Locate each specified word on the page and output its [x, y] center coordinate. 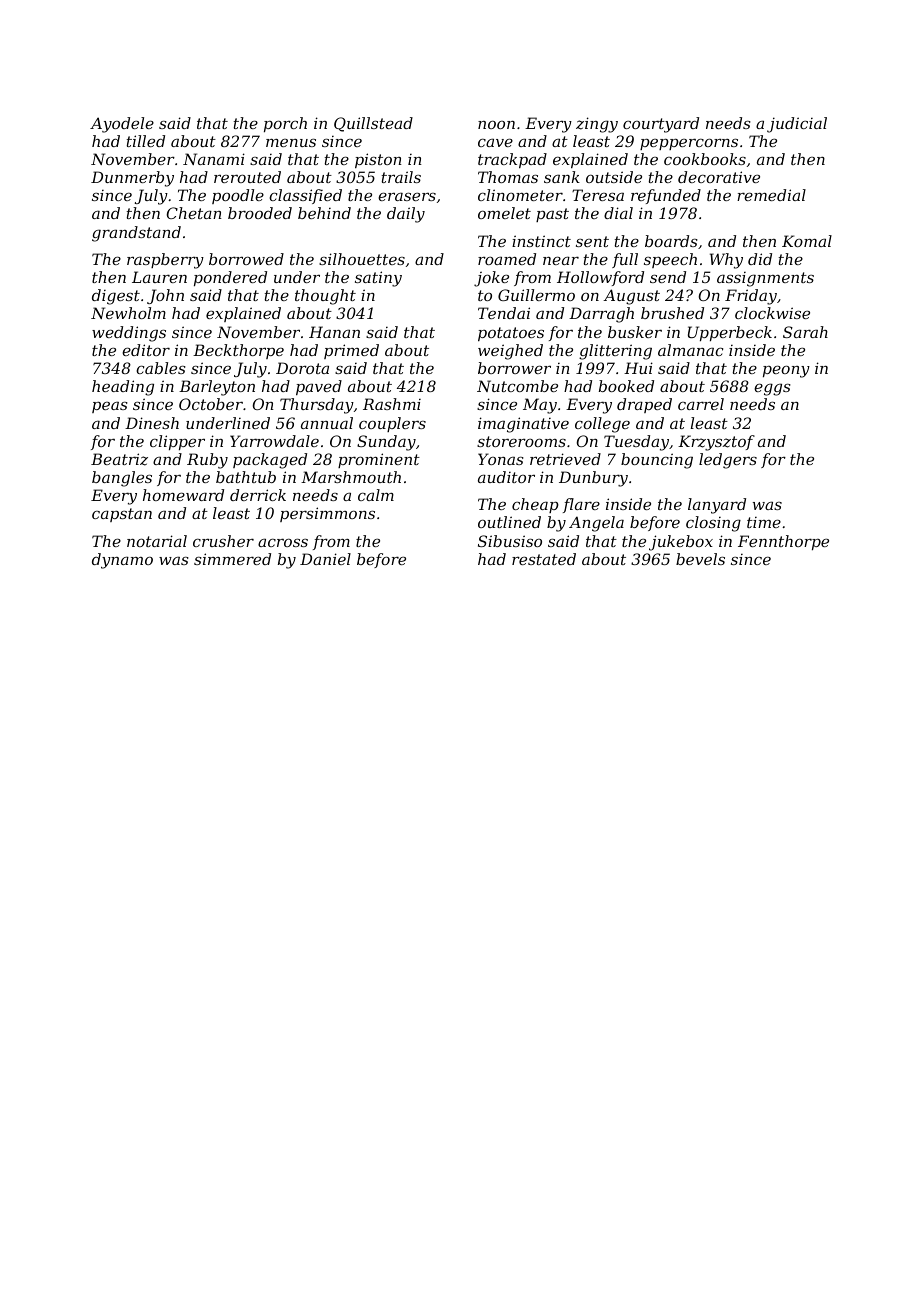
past [552, 215]
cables [161, 368]
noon [496, 124]
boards [671, 241]
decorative [719, 177]
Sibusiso [510, 541]
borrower [514, 368]
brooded [260, 213]
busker [635, 332]
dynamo [122, 561]
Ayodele [122, 125]
